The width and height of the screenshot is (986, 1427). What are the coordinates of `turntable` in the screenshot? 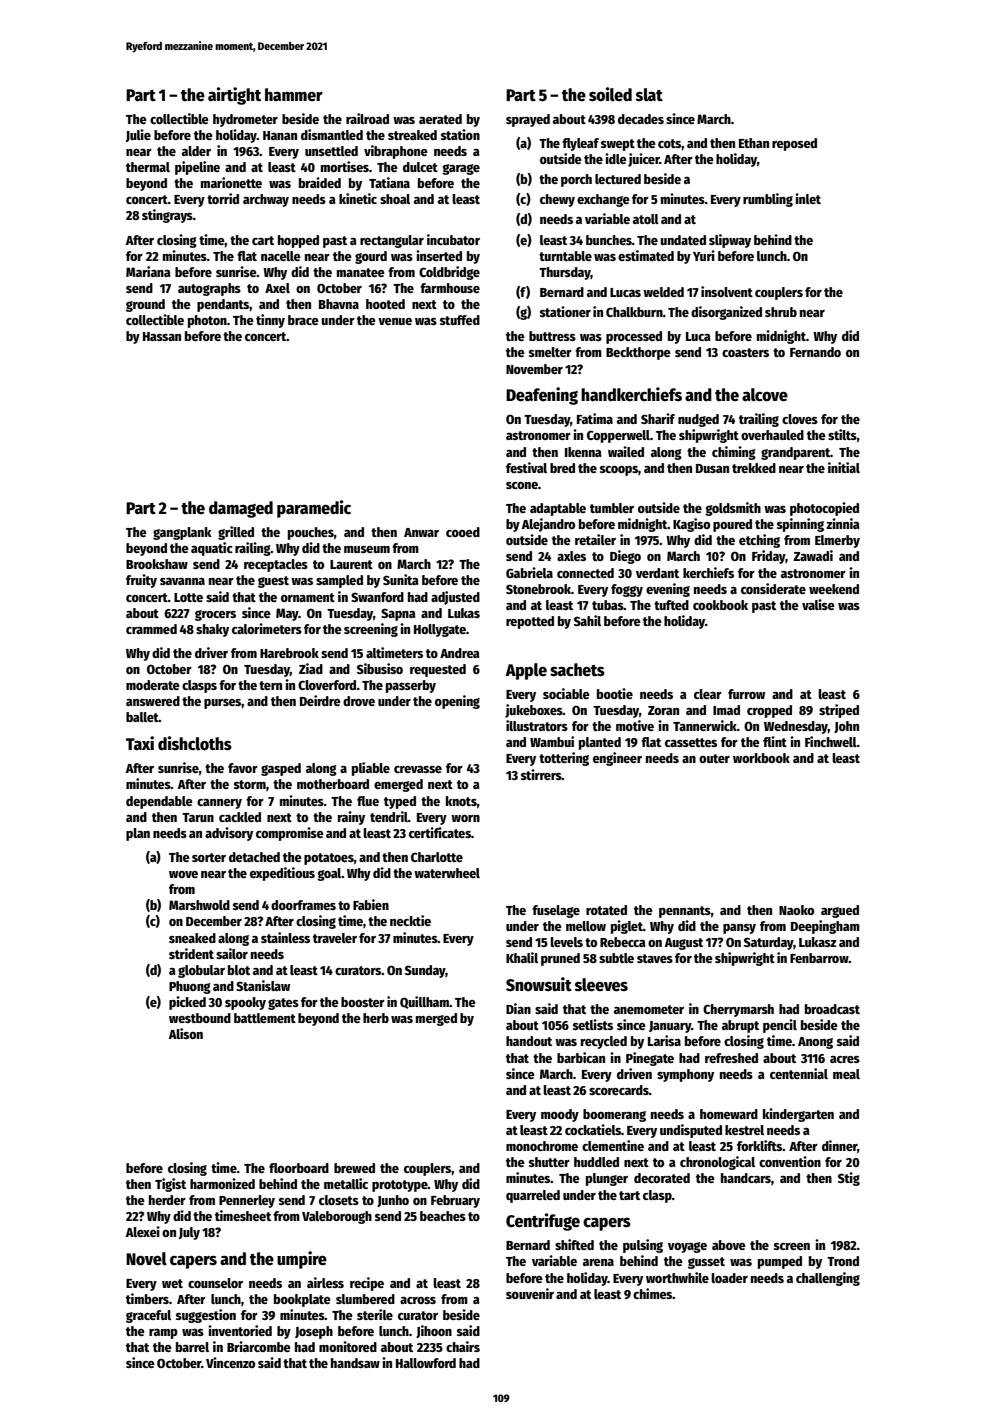 It's located at (565, 256).
